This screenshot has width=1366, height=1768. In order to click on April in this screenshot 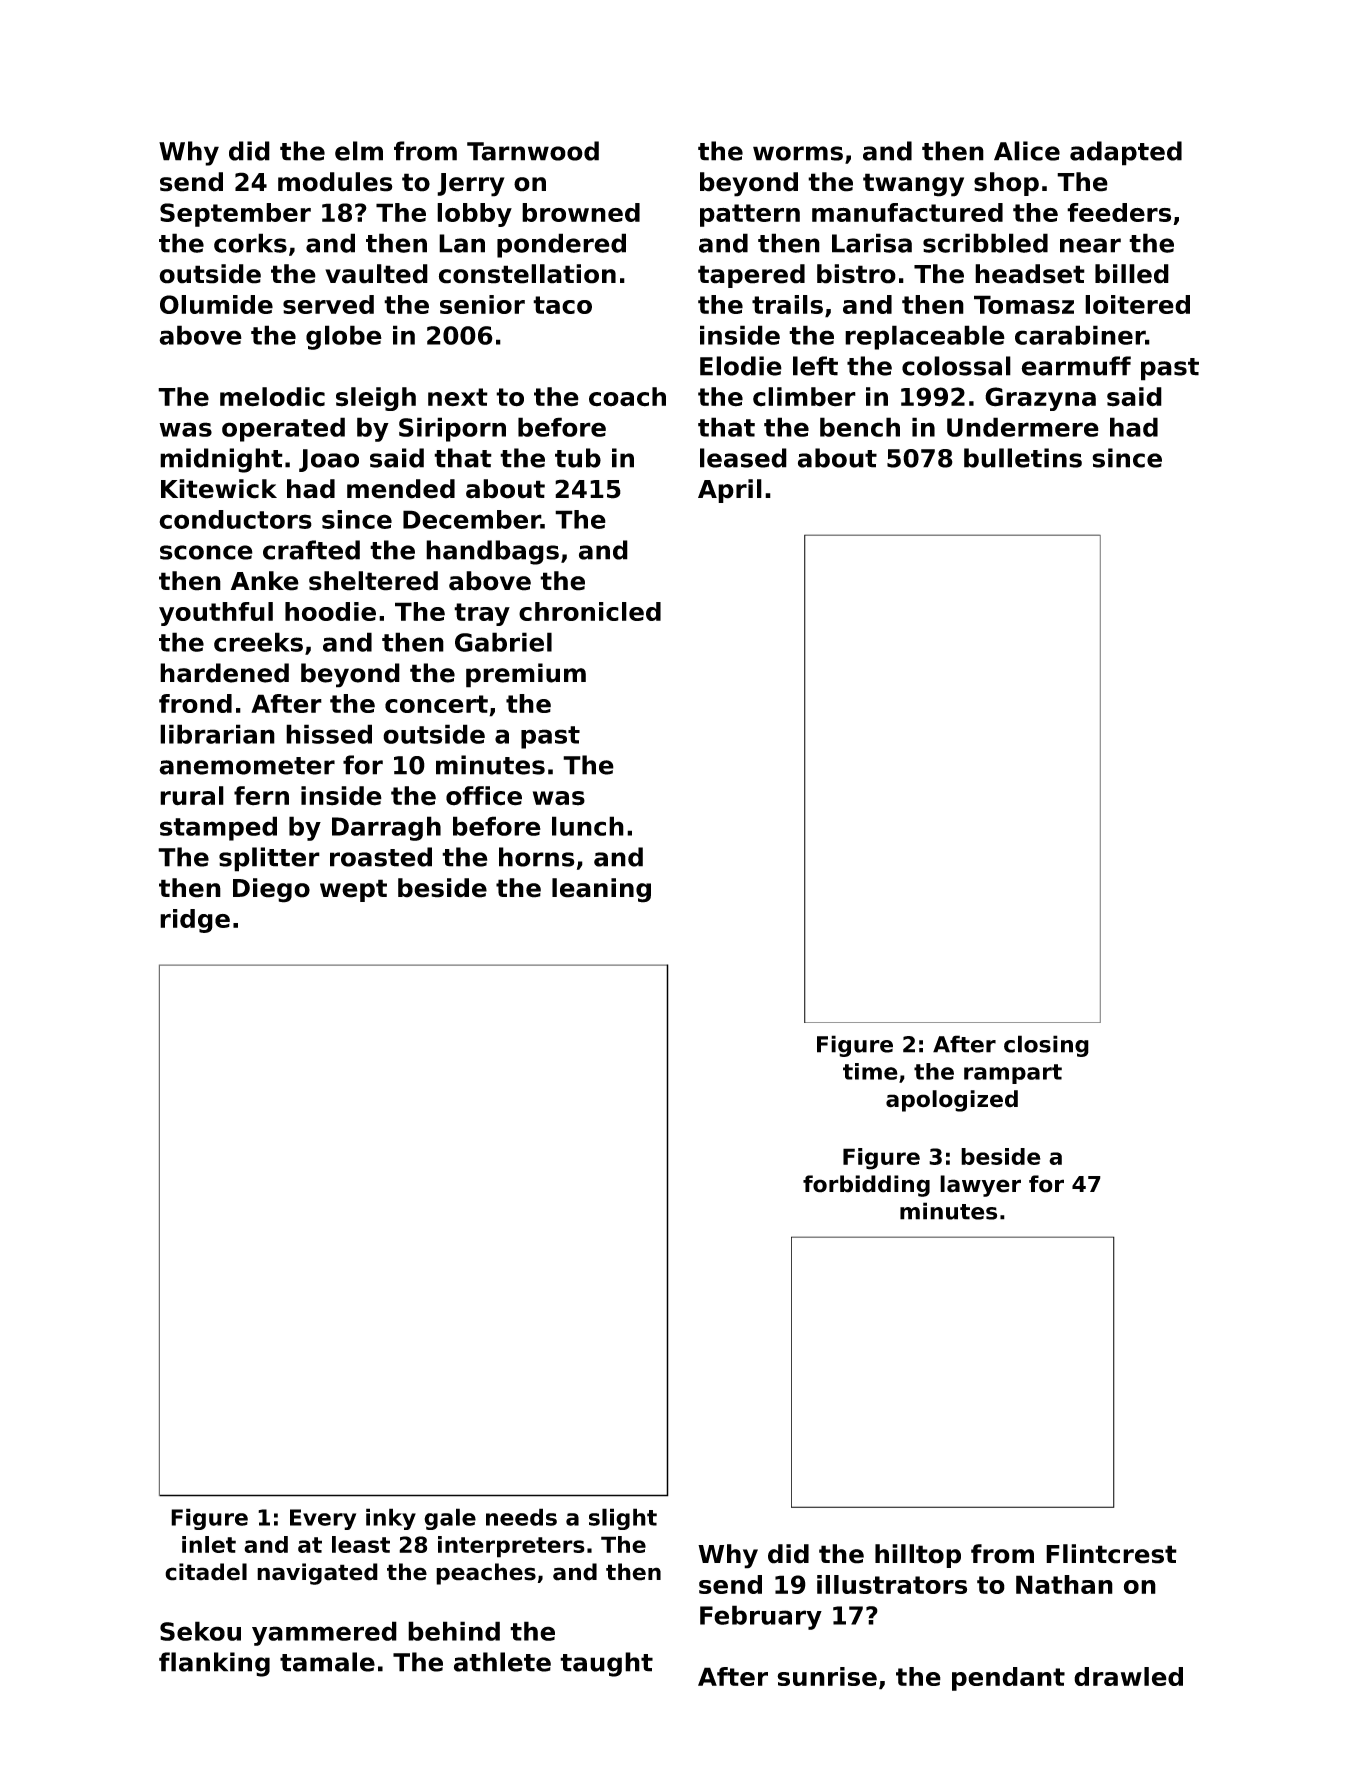, I will do `click(730, 491)`.
